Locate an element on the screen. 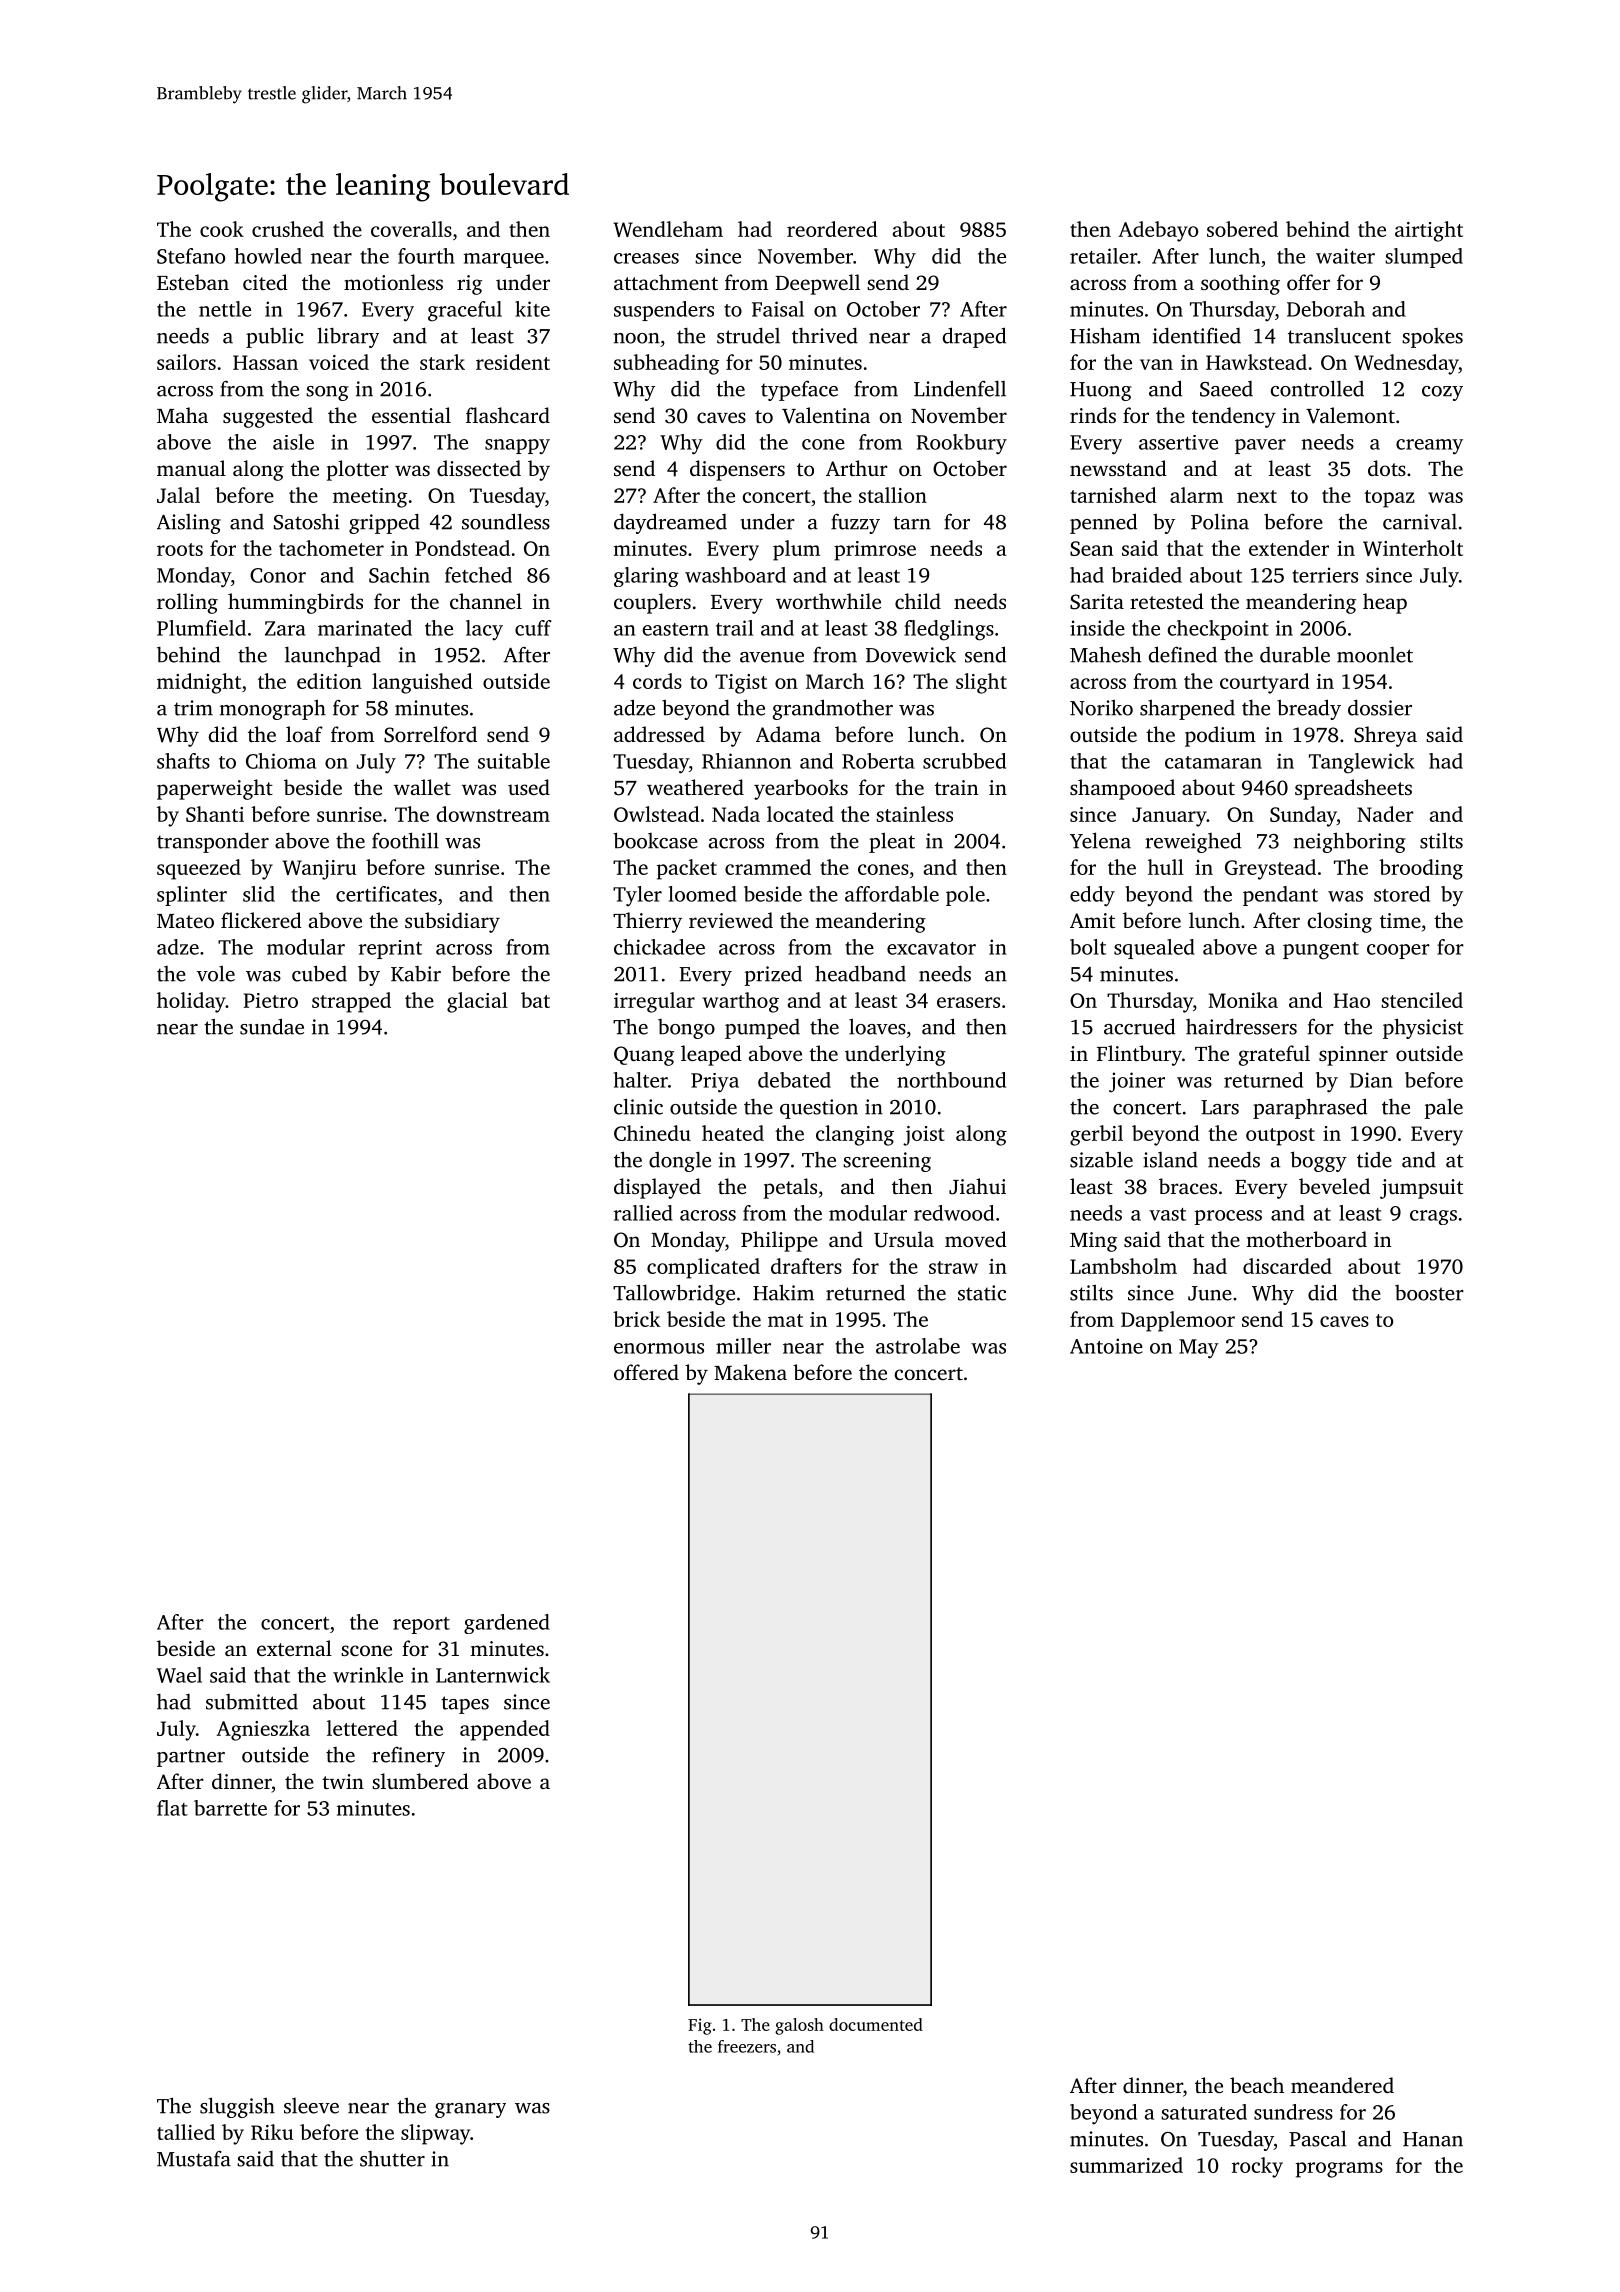  sleeve is located at coordinates (311, 2106).
